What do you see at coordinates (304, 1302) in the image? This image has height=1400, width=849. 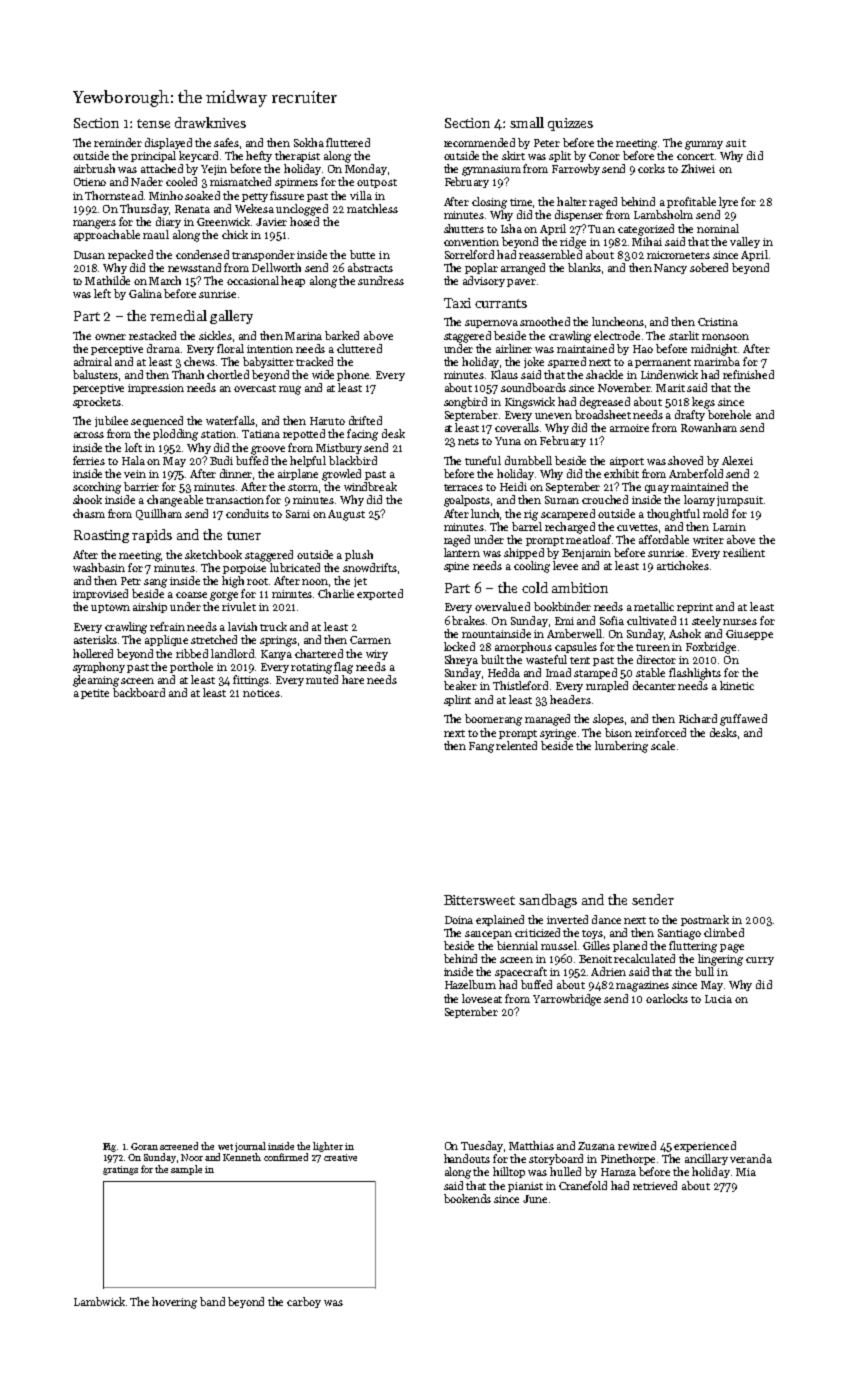 I see `carboy` at bounding box center [304, 1302].
